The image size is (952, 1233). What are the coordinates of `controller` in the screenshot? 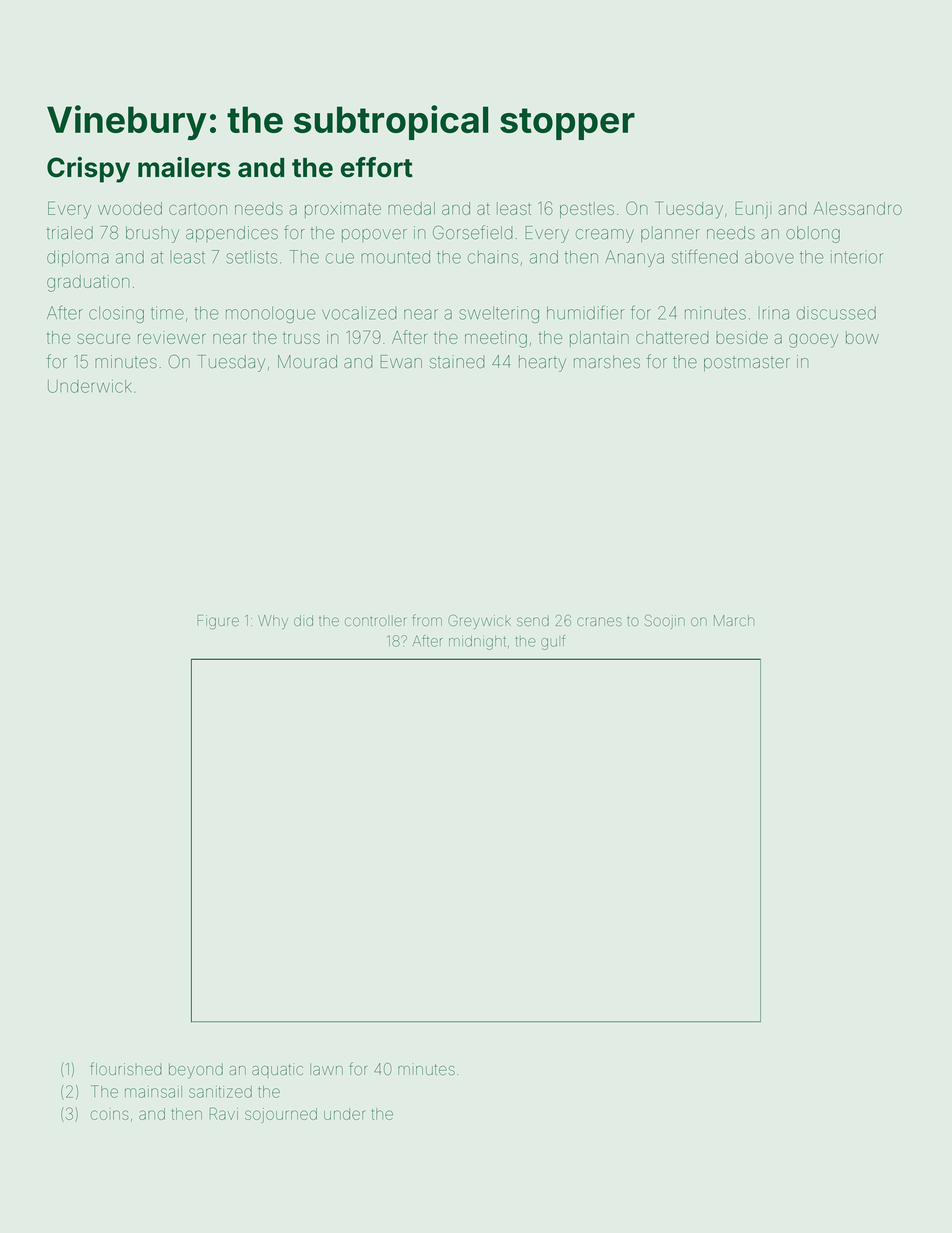 It's located at (376, 620).
